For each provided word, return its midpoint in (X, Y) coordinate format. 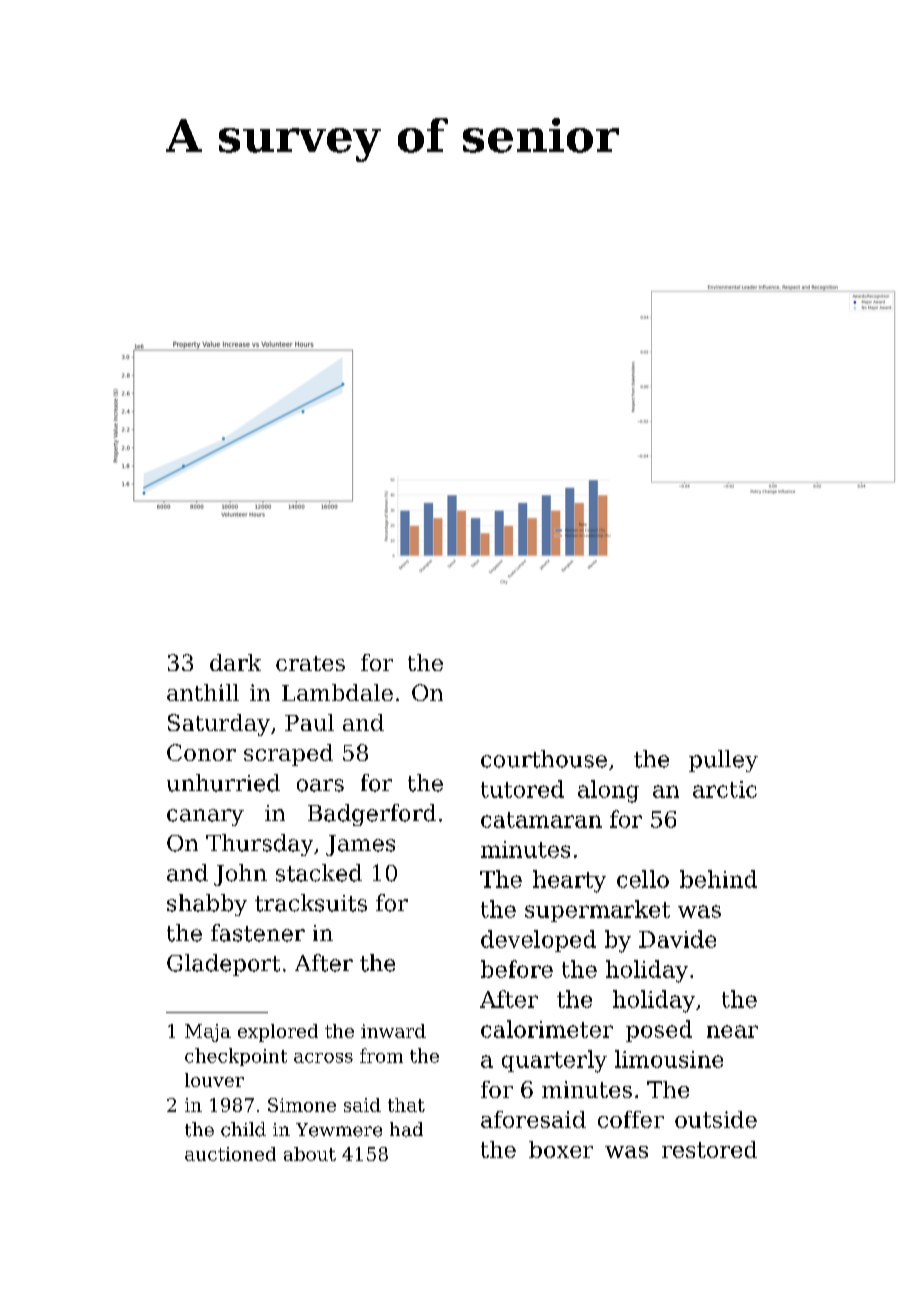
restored (709, 1149)
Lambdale (337, 692)
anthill (203, 692)
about (310, 1154)
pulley (723, 761)
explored (278, 1033)
